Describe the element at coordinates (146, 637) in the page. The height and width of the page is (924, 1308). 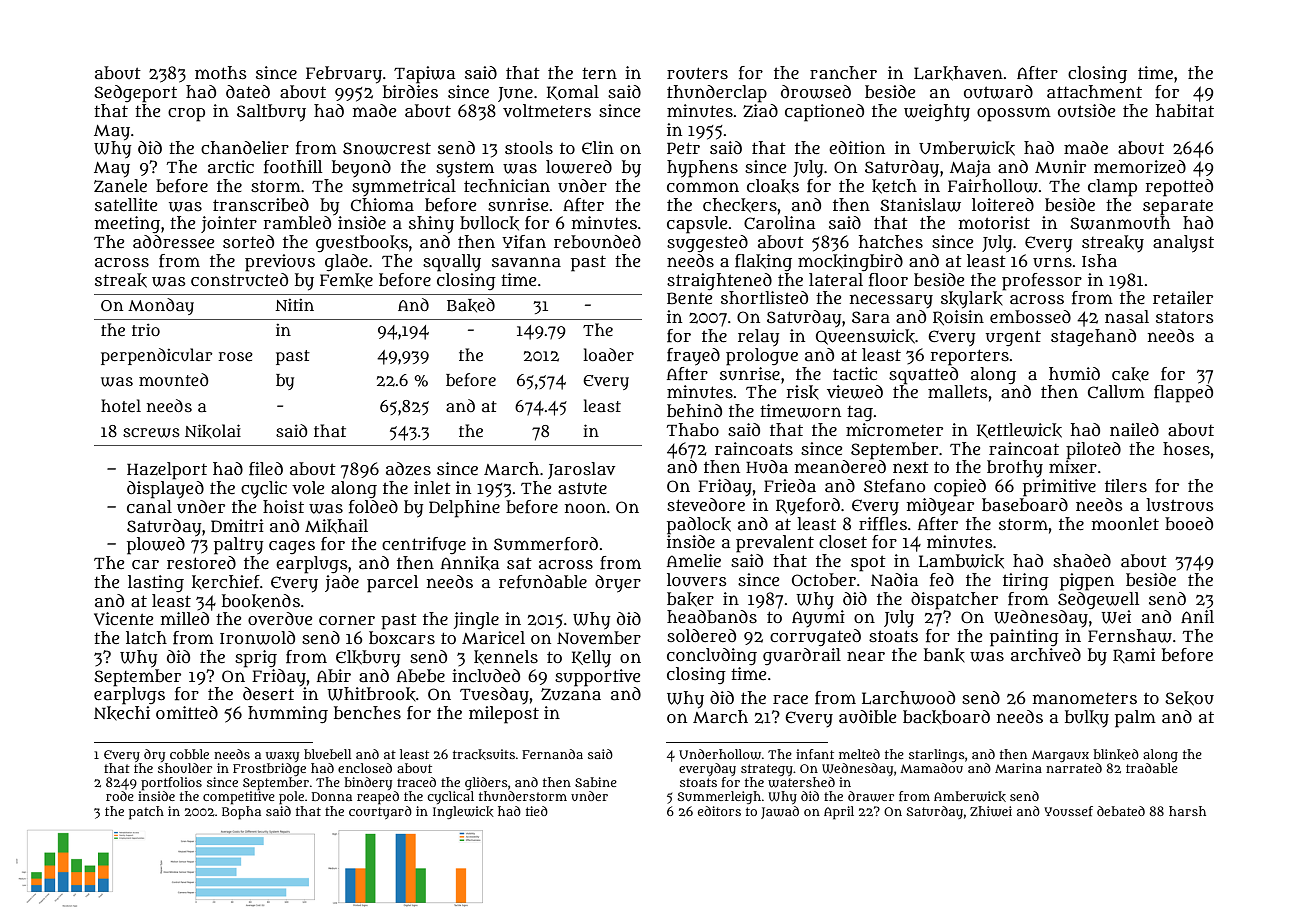
I see `latch` at that location.
